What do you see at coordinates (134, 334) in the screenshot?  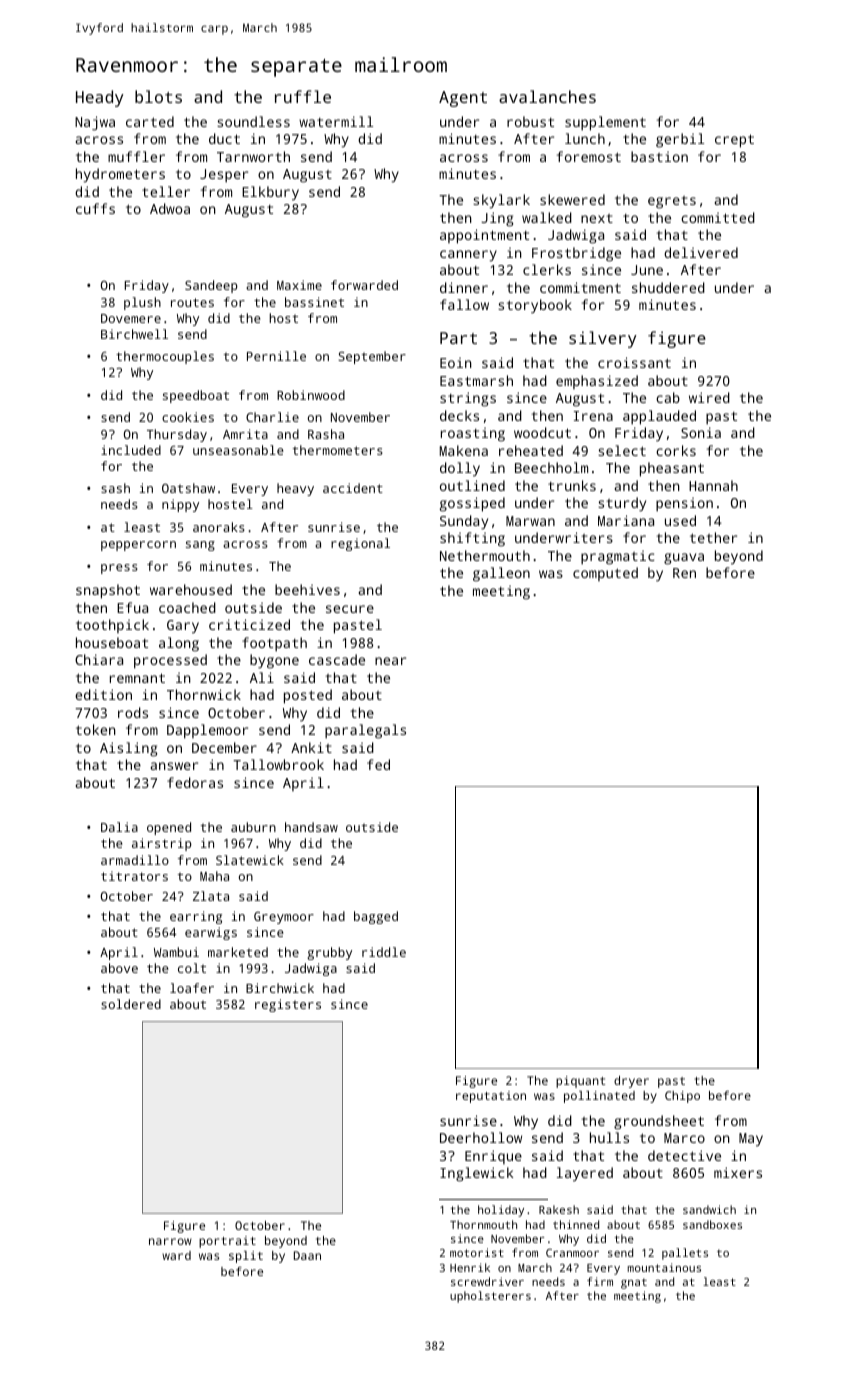 I see `Birchwell` at bounding box center [134, 334].
